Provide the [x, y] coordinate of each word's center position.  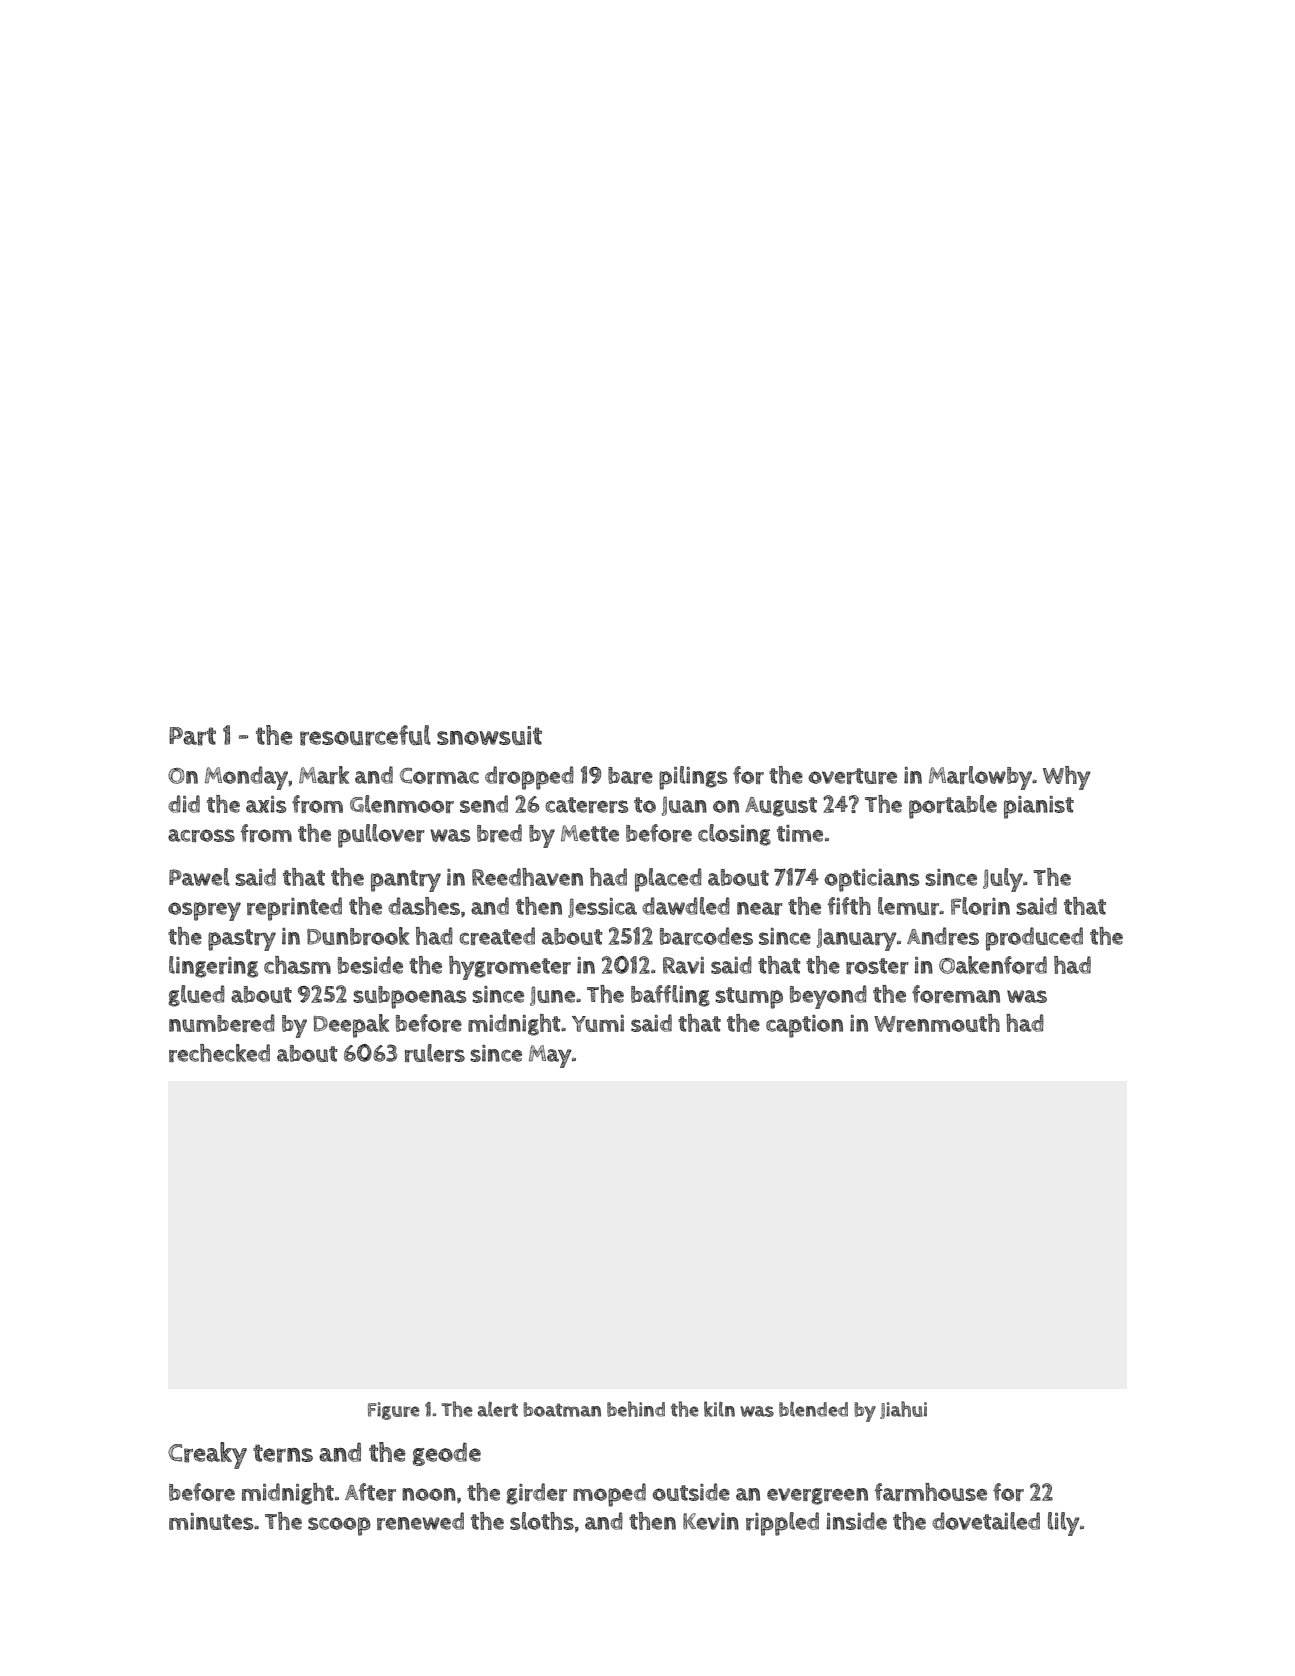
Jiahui [903, 1410]
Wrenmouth [937, 1023]
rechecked [219, 1053]
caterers [587, 805]
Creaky [207, 1455]
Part [192, 736]
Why [1067, 778]
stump [749, 998]
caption [804, 1026]
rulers [435, 1053]
